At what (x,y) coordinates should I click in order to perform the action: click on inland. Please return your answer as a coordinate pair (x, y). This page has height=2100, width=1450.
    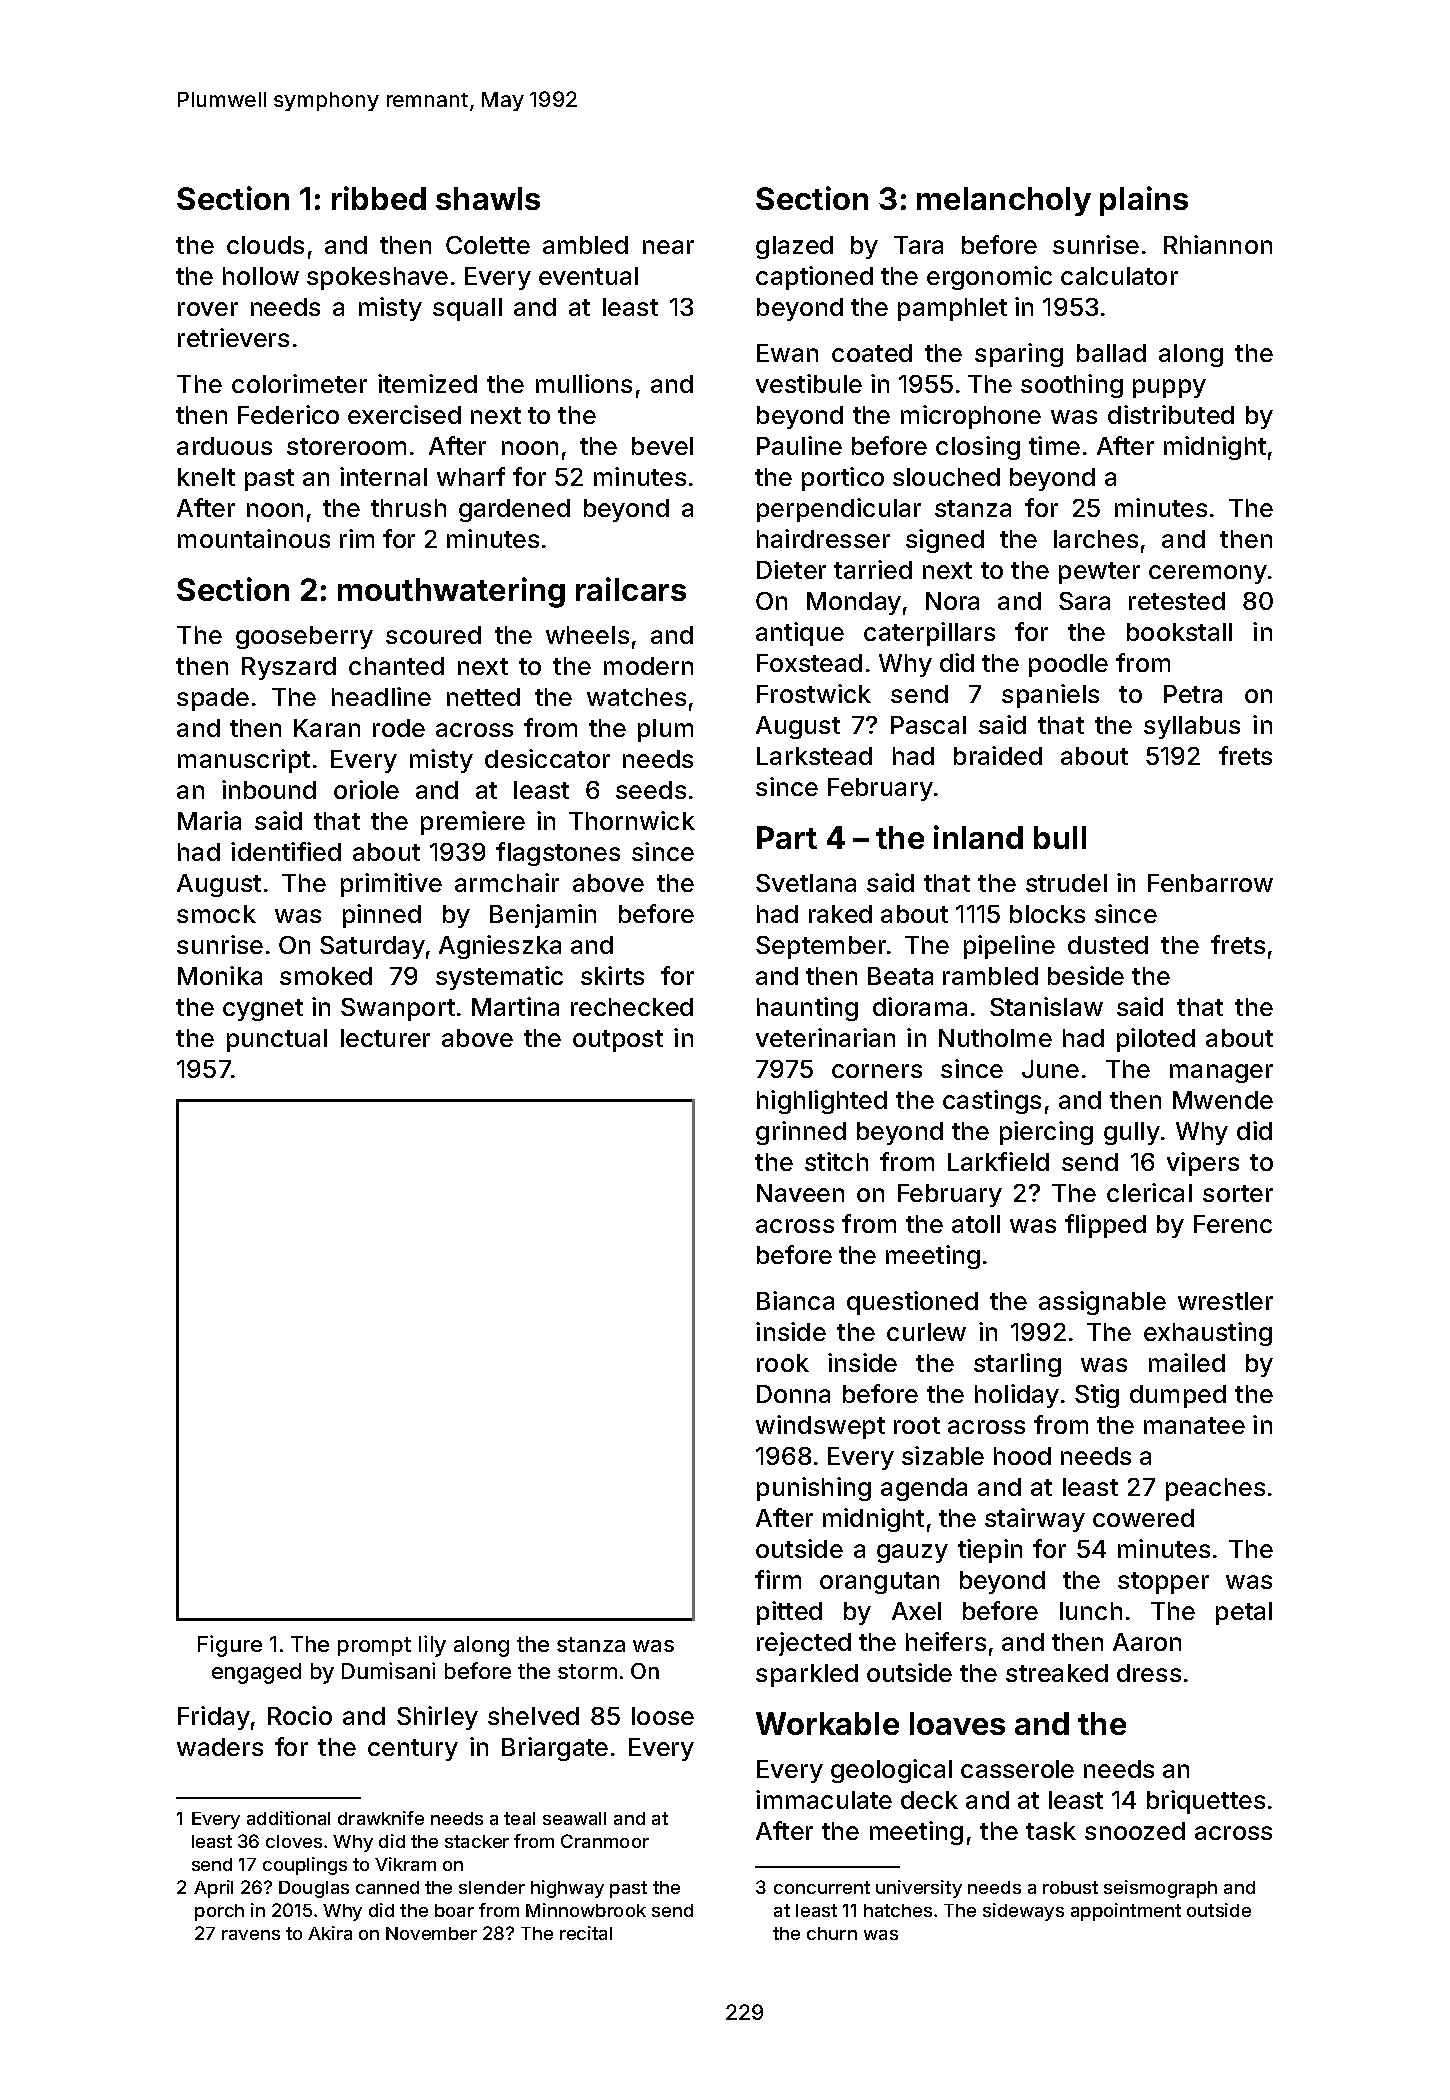
    Looking at the image, I should click on (978, 837).
